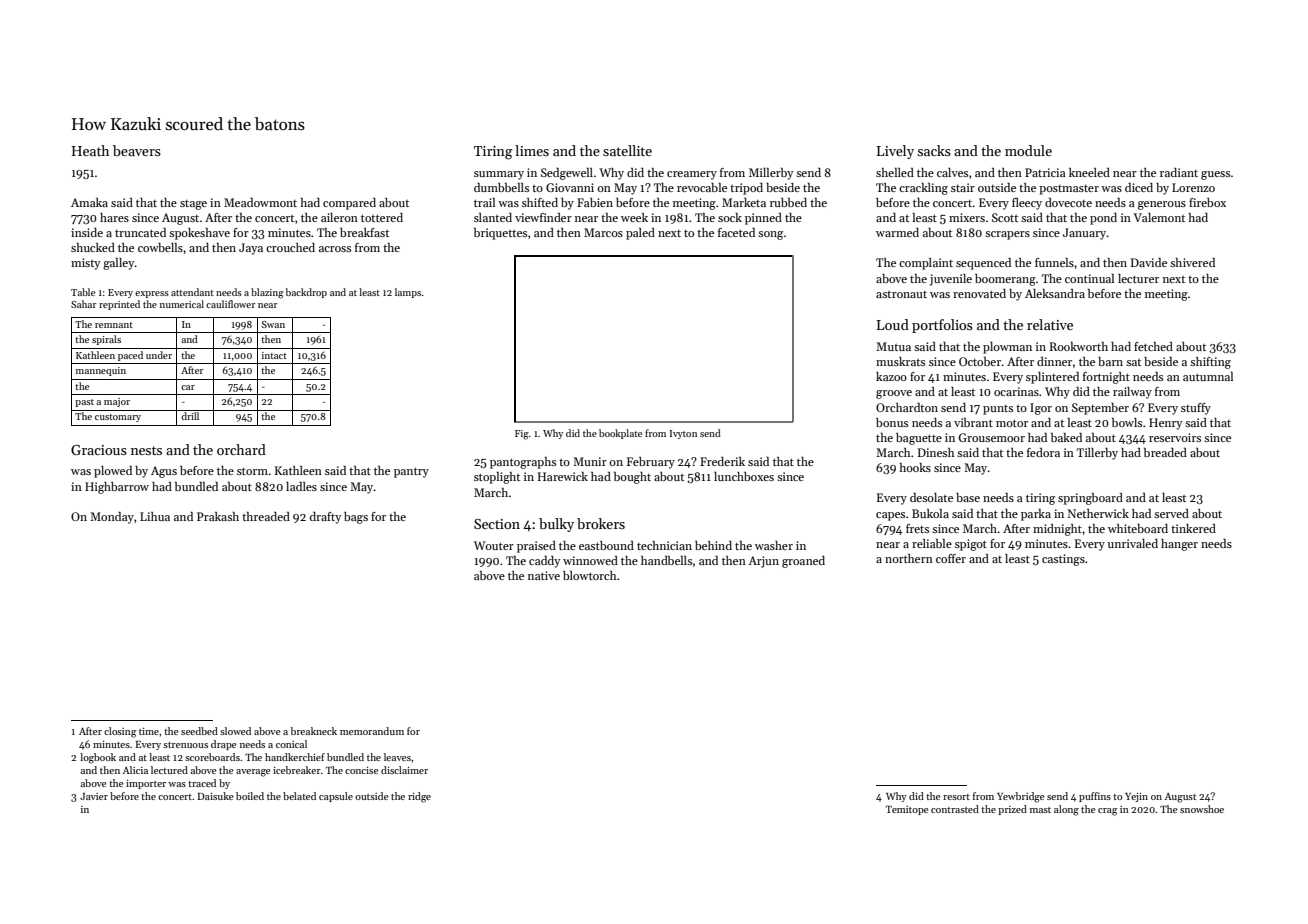  What do you see at coordinates (544, 575) in the image?
I see `native` at bounding box center [544, 575].
